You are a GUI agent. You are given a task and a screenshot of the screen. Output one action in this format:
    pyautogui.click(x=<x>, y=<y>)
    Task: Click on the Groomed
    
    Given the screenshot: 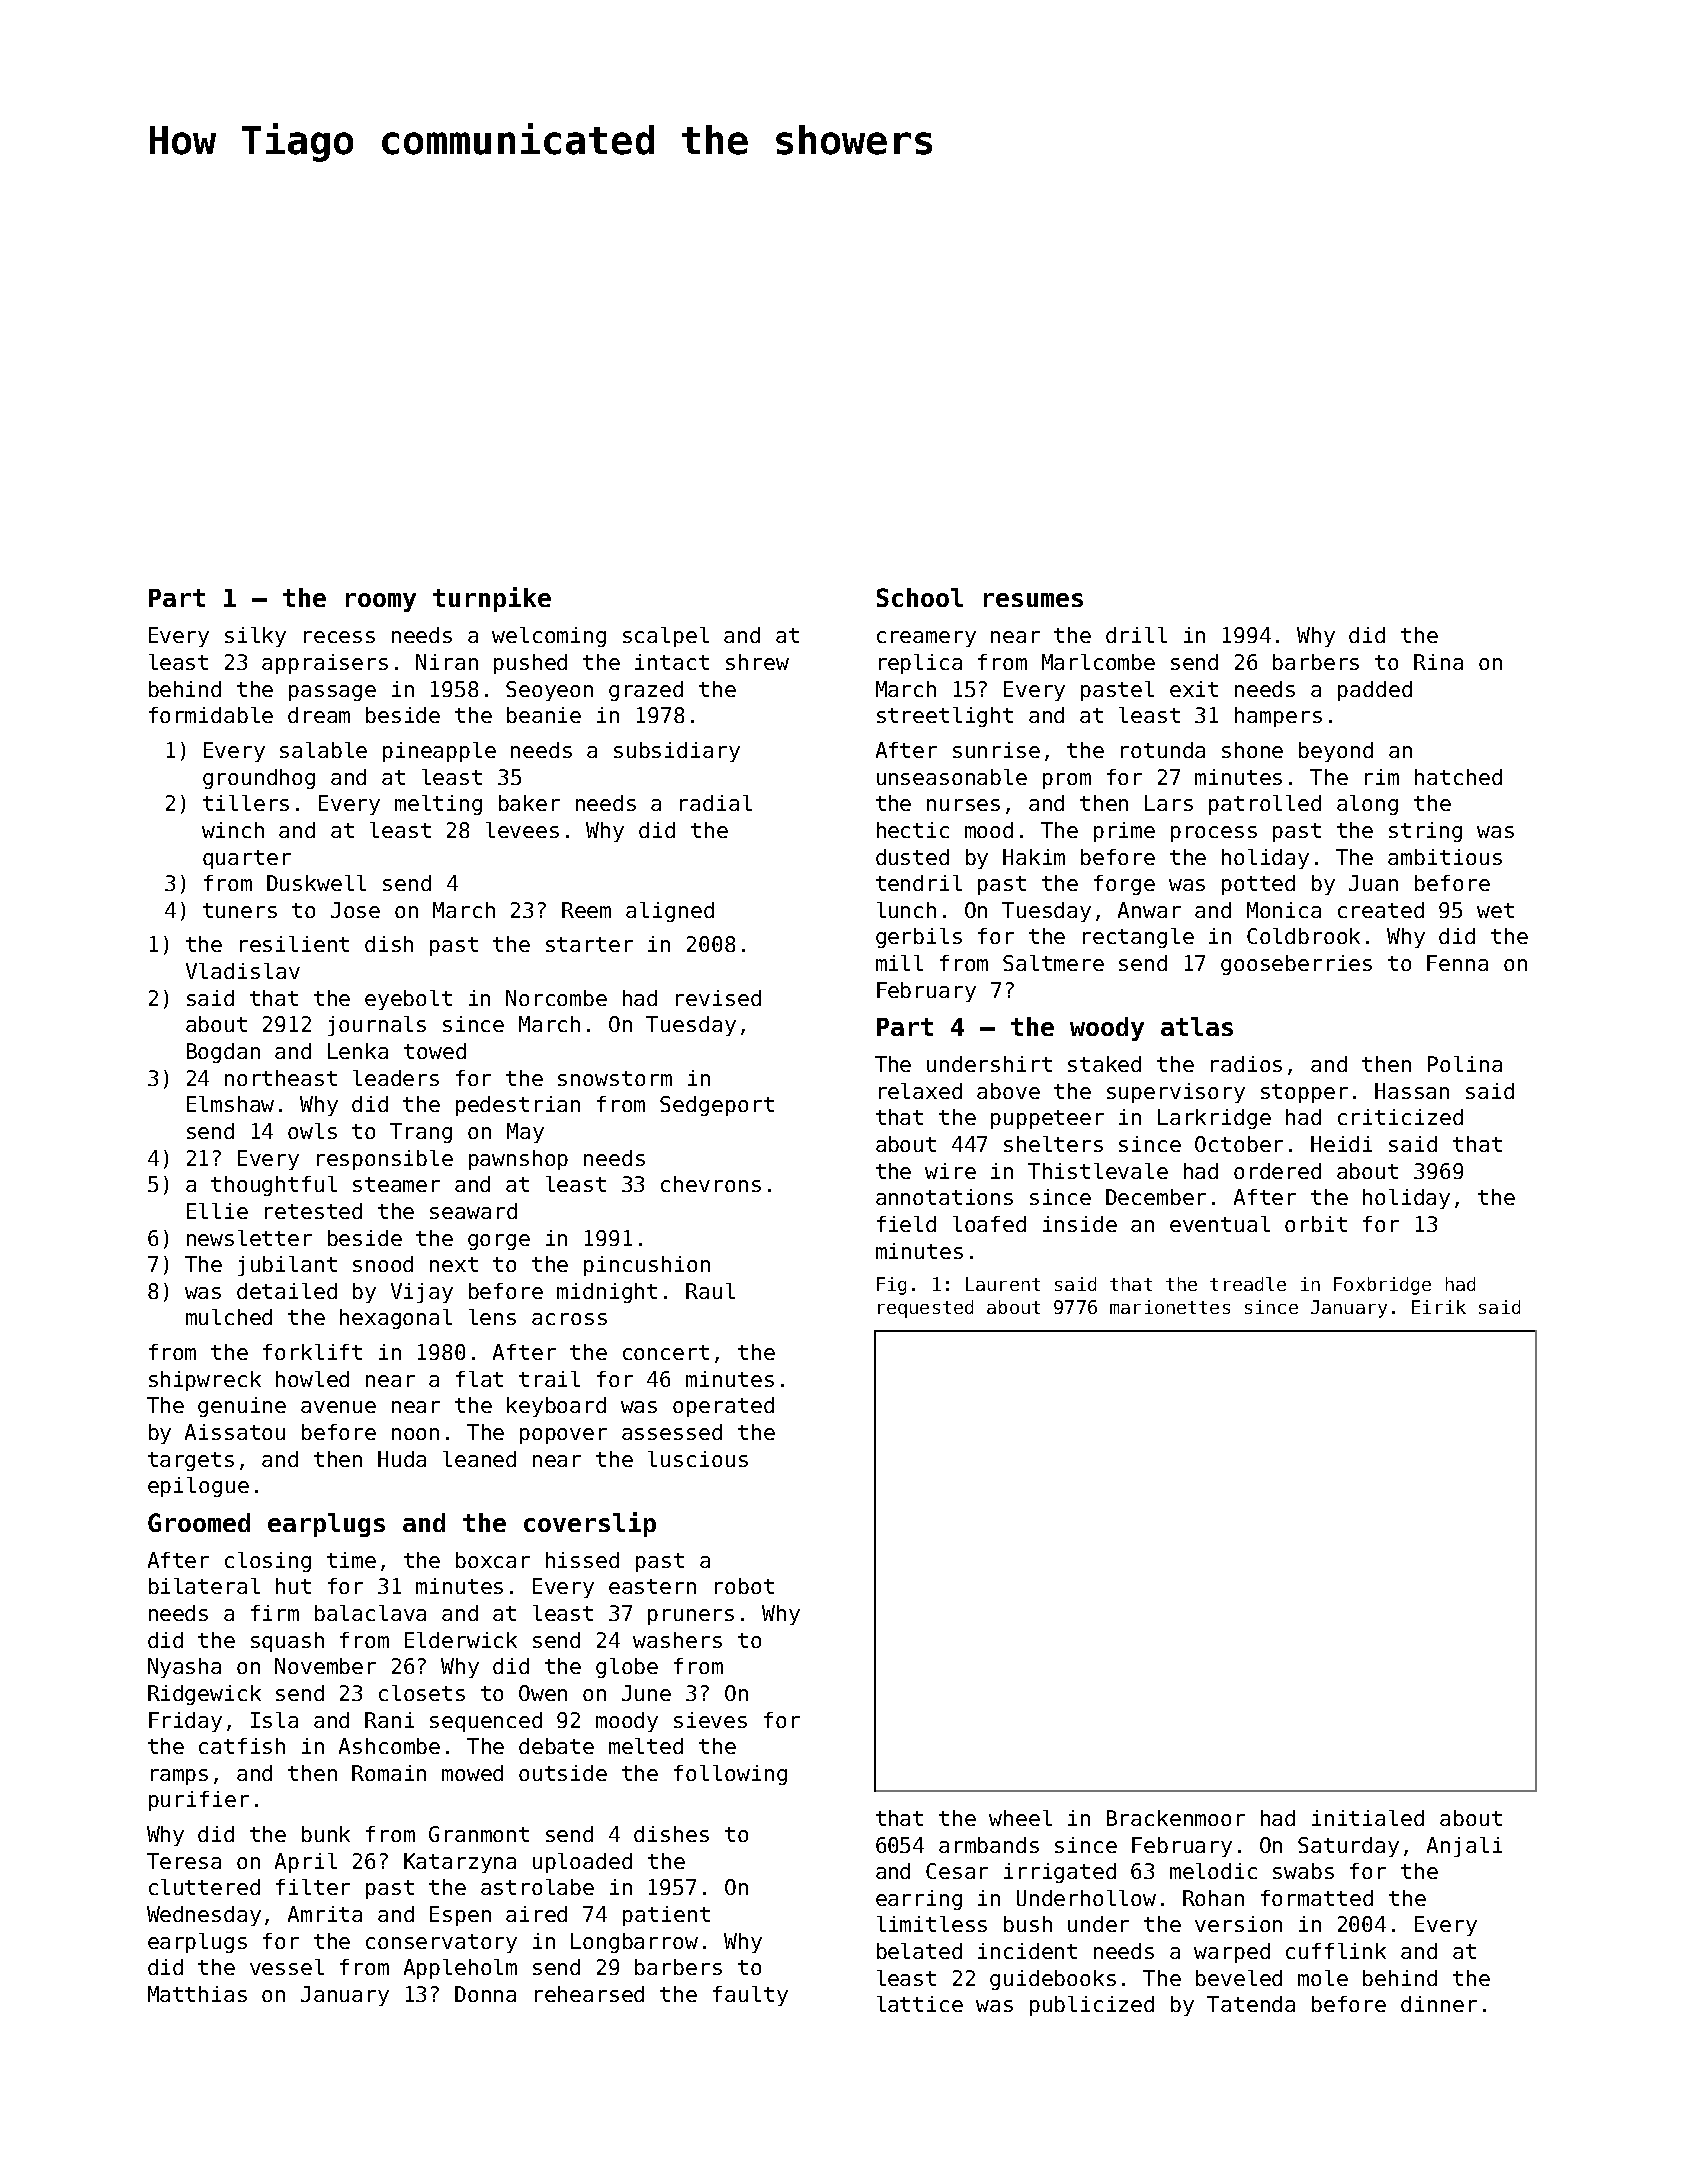 What is the action you would take?
    pyautogui.click(x=199, y=1522)
